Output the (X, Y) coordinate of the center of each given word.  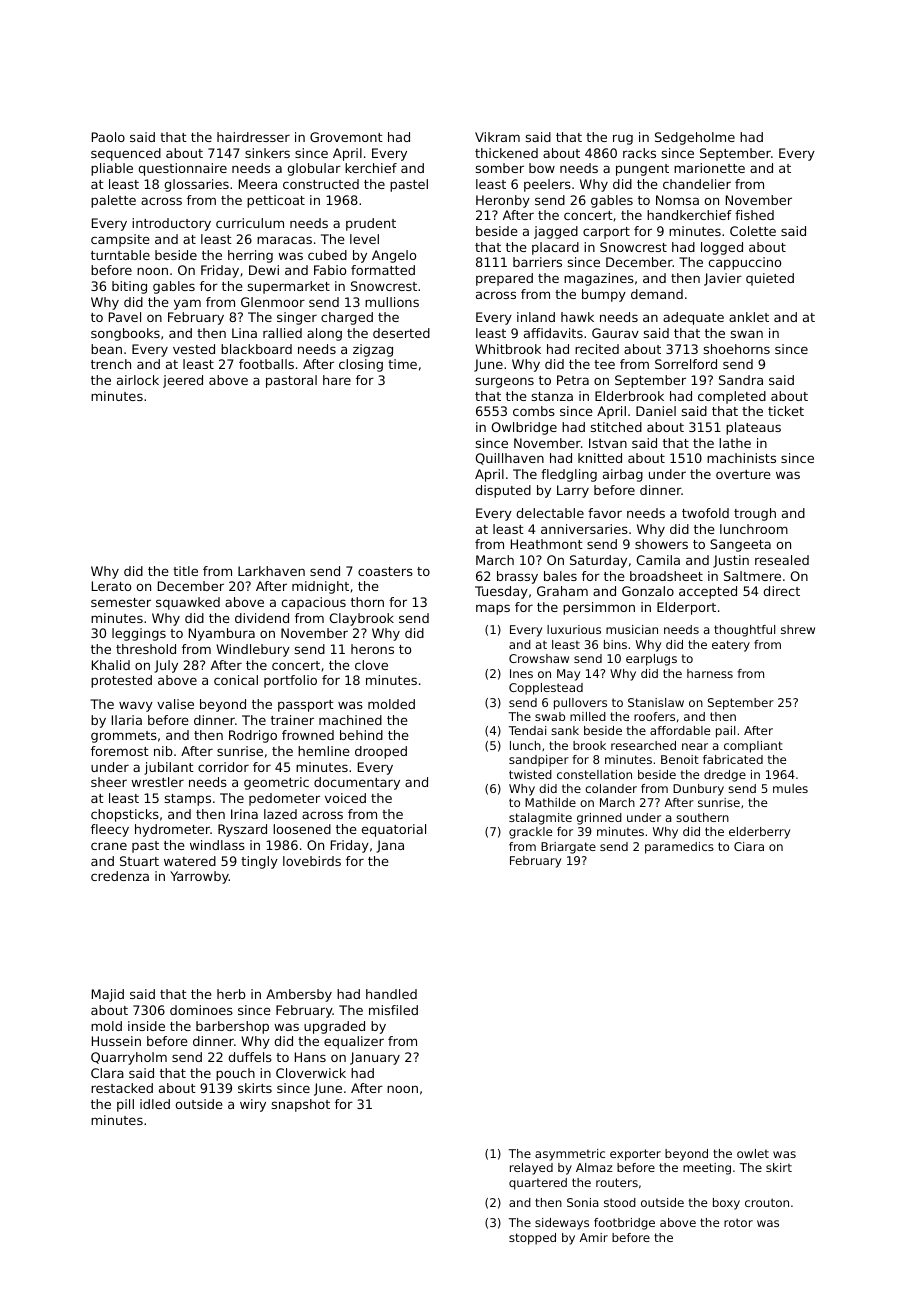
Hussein (116, 1041)
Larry (573, 491)
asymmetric (570, 1155)
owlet (753, 1153)
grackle (530, 833)
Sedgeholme (695, 138)
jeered (183, 381)
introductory (171, 224)
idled (155, 1104)
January (375, 1058)
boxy (726, 1204)
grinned (599, 819)
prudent (371, 224)
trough (755, 514)
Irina (244, 814)
